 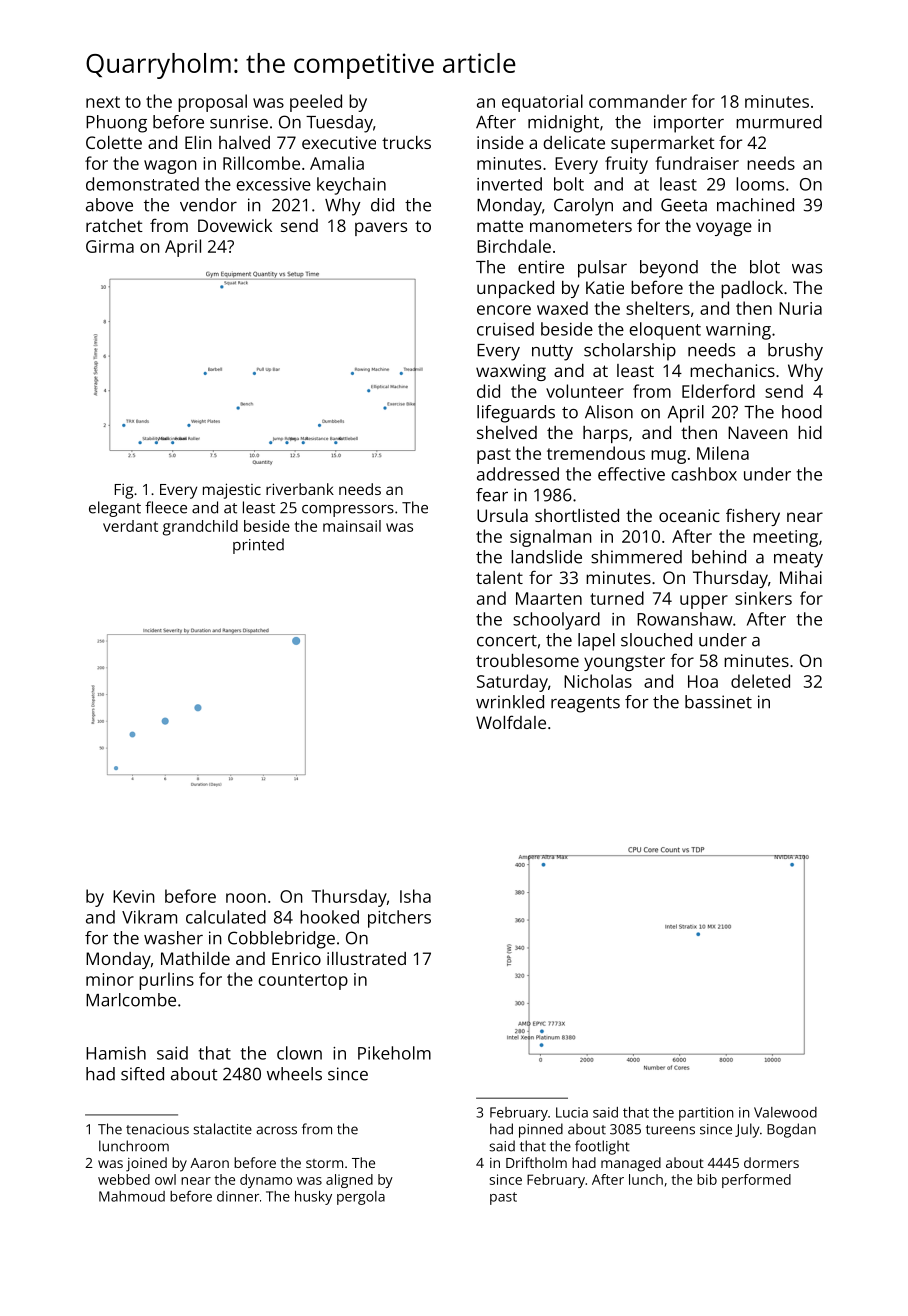 I want to click on stalactite, so click(x=222, y=1129).
